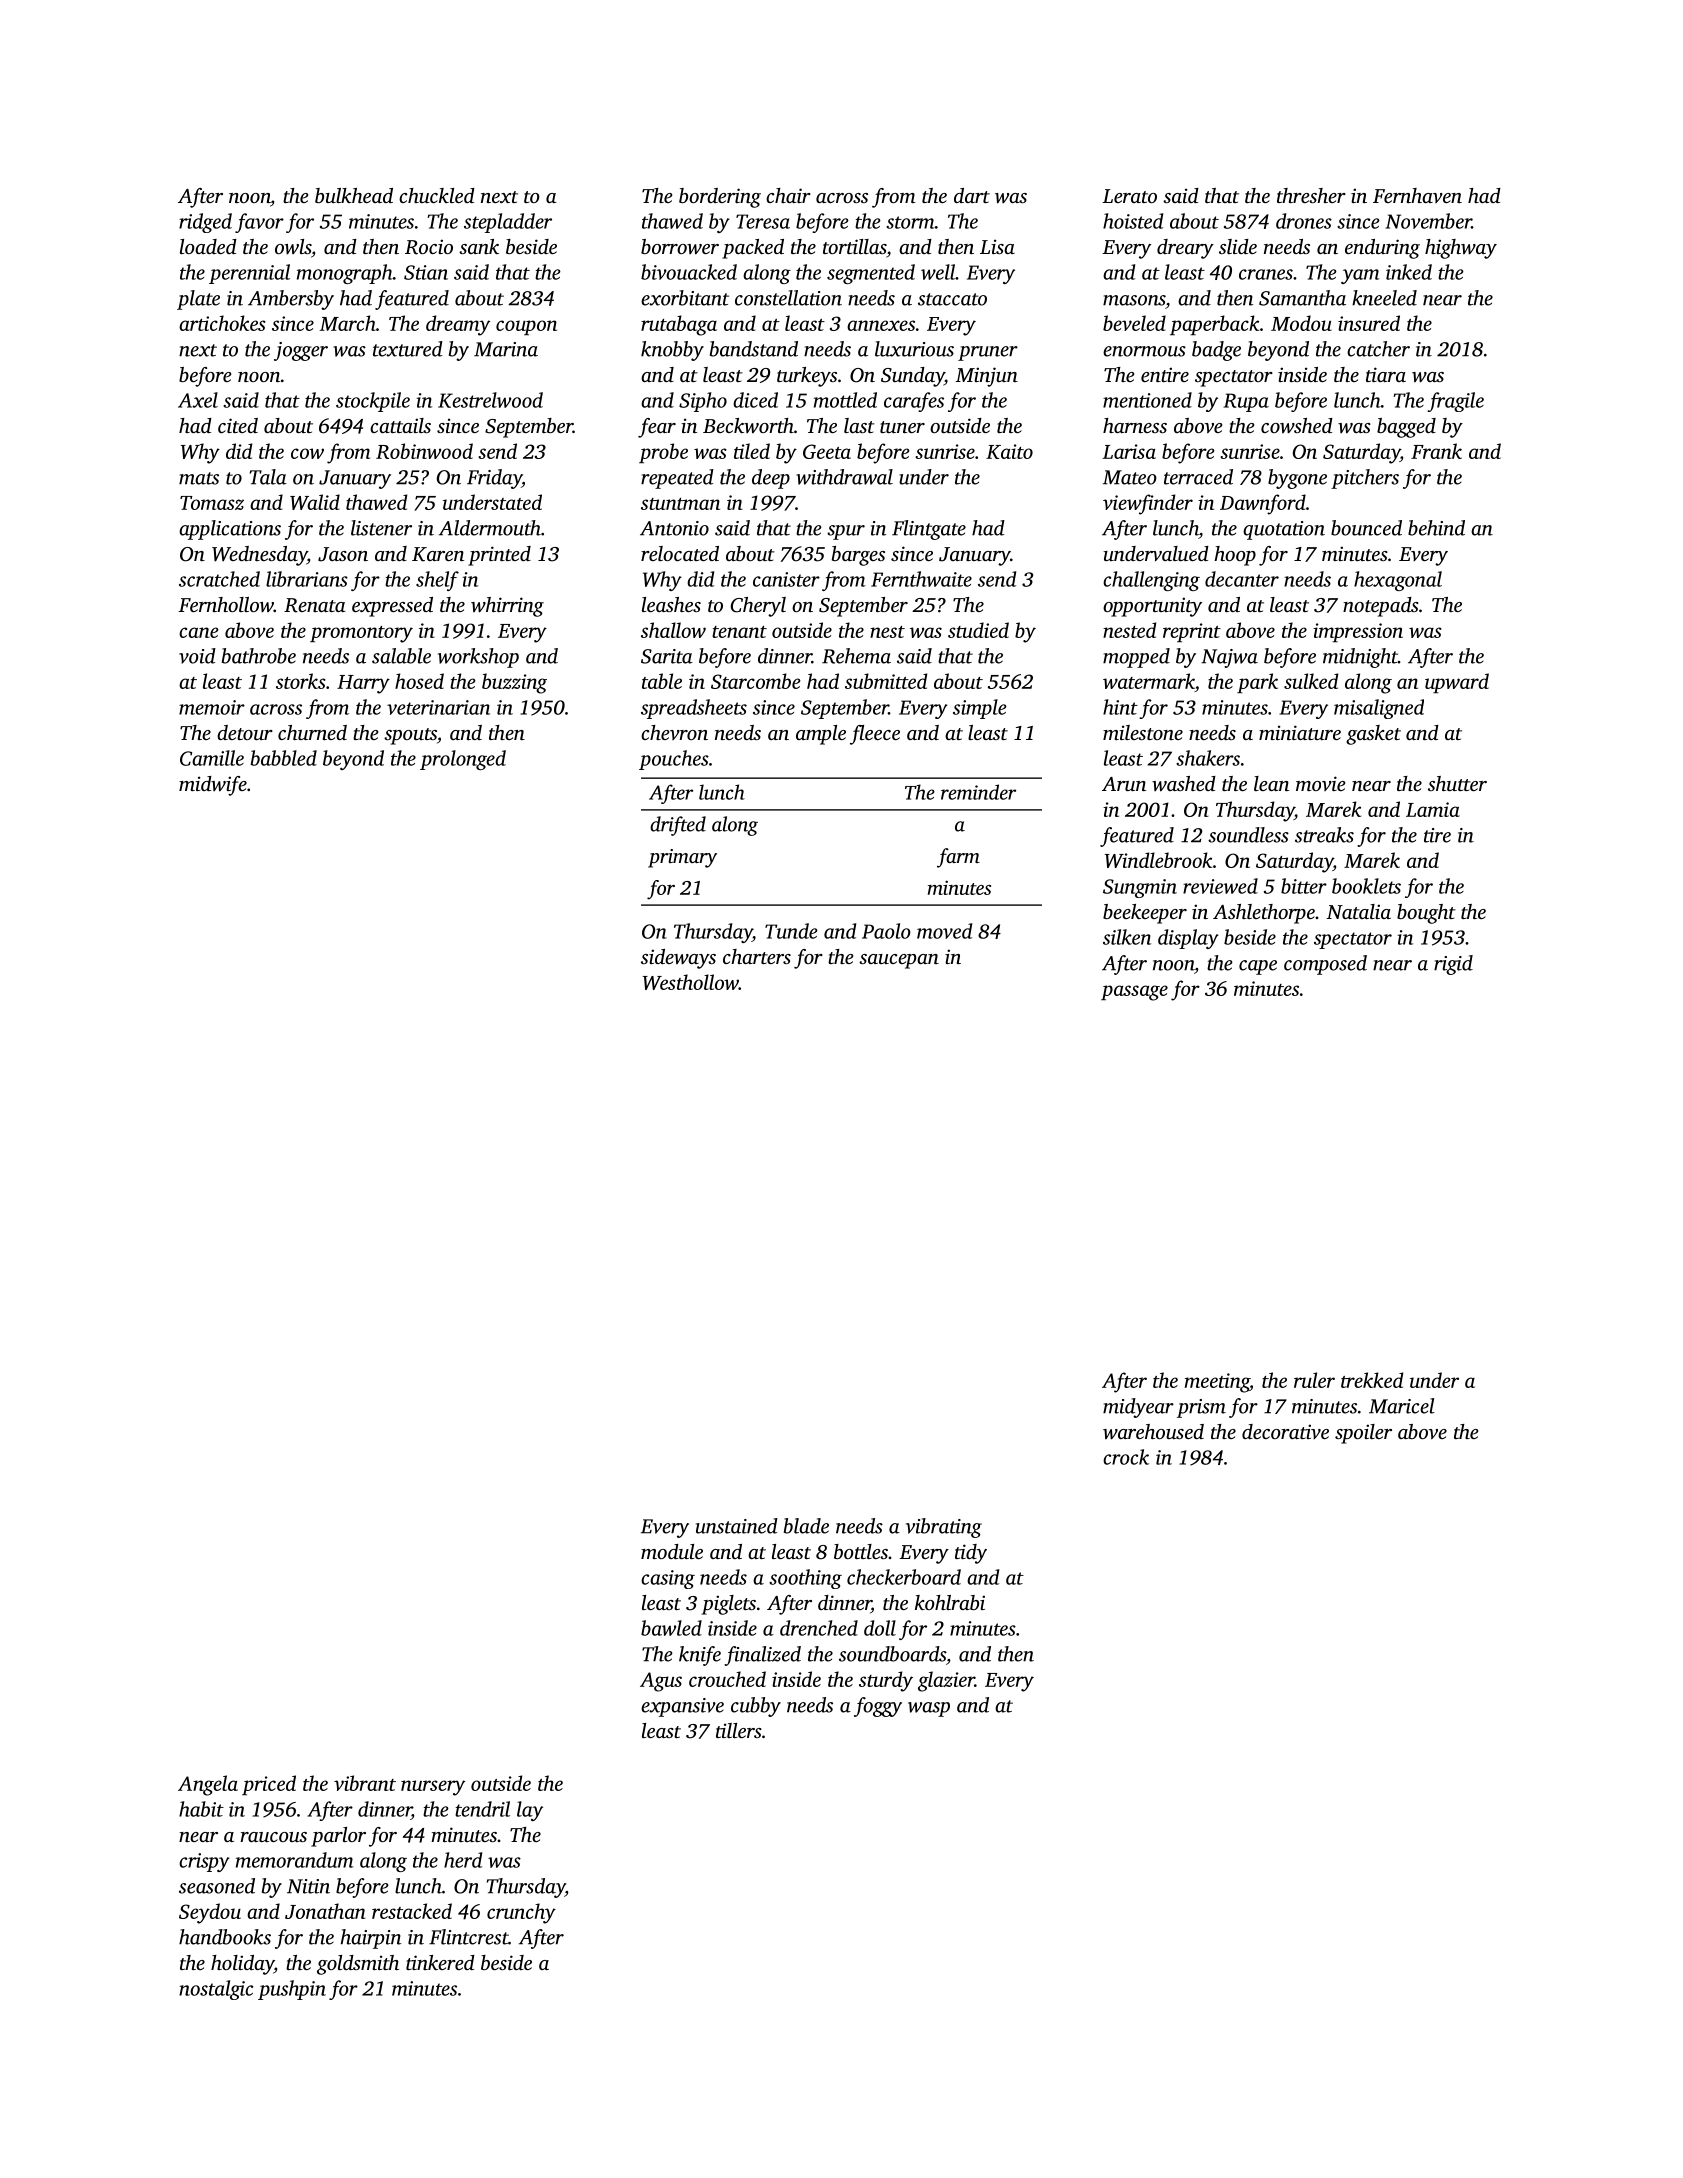 This screenshot has height=2178, width=1683. I want to click on midwife, so click(213, 786).
